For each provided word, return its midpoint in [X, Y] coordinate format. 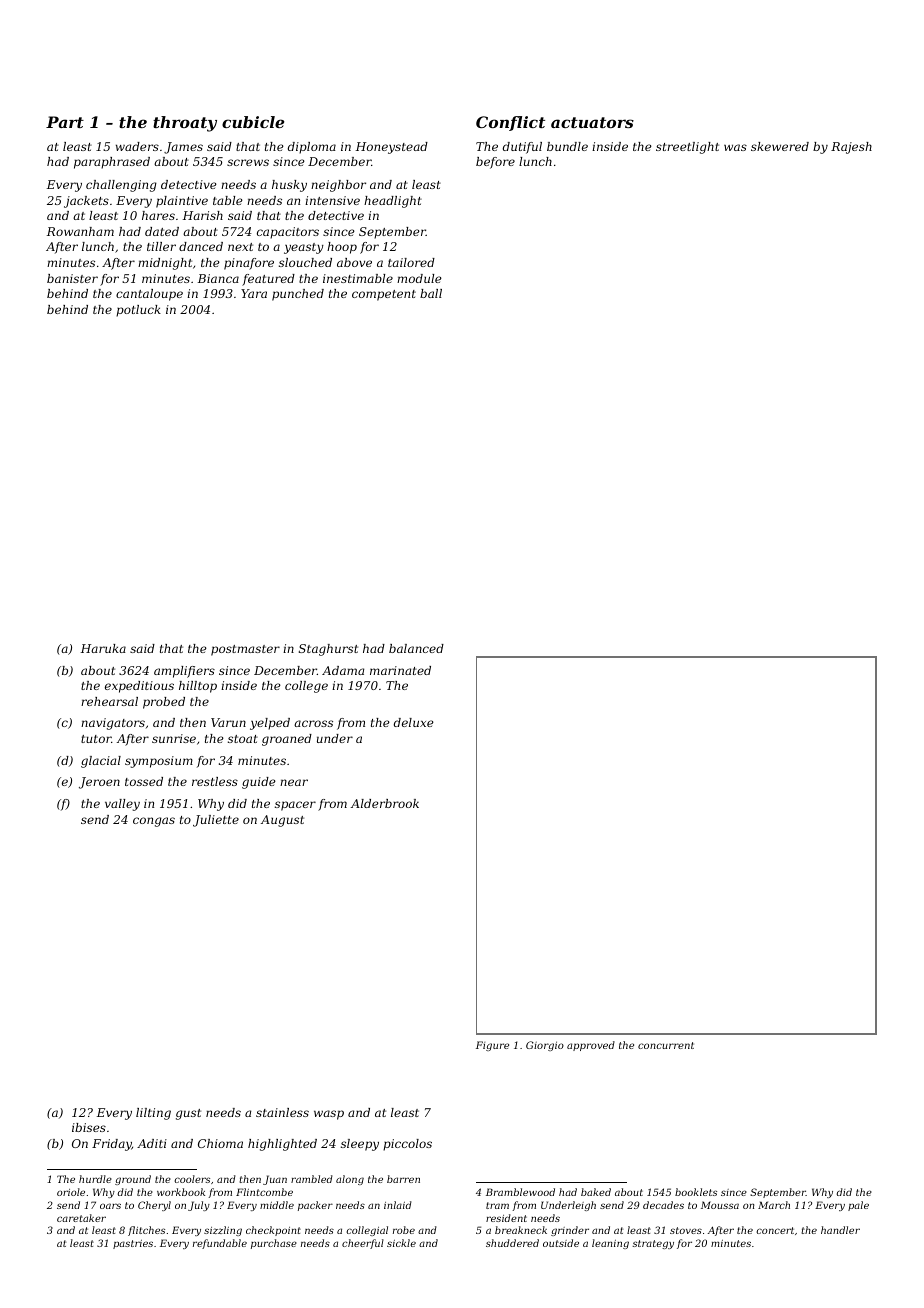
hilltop [198, 687]
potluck [138, 311]
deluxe [414, 722]
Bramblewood [520, 1192]
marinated [400, 670]
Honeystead [392, 148]
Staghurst [328, 650]
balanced [416, 648]
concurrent [666, 1045]
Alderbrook [385, 803]
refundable [220, 1244]
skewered [780, 146]
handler [840, 1230]
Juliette [216, 821]
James [183, 148]
